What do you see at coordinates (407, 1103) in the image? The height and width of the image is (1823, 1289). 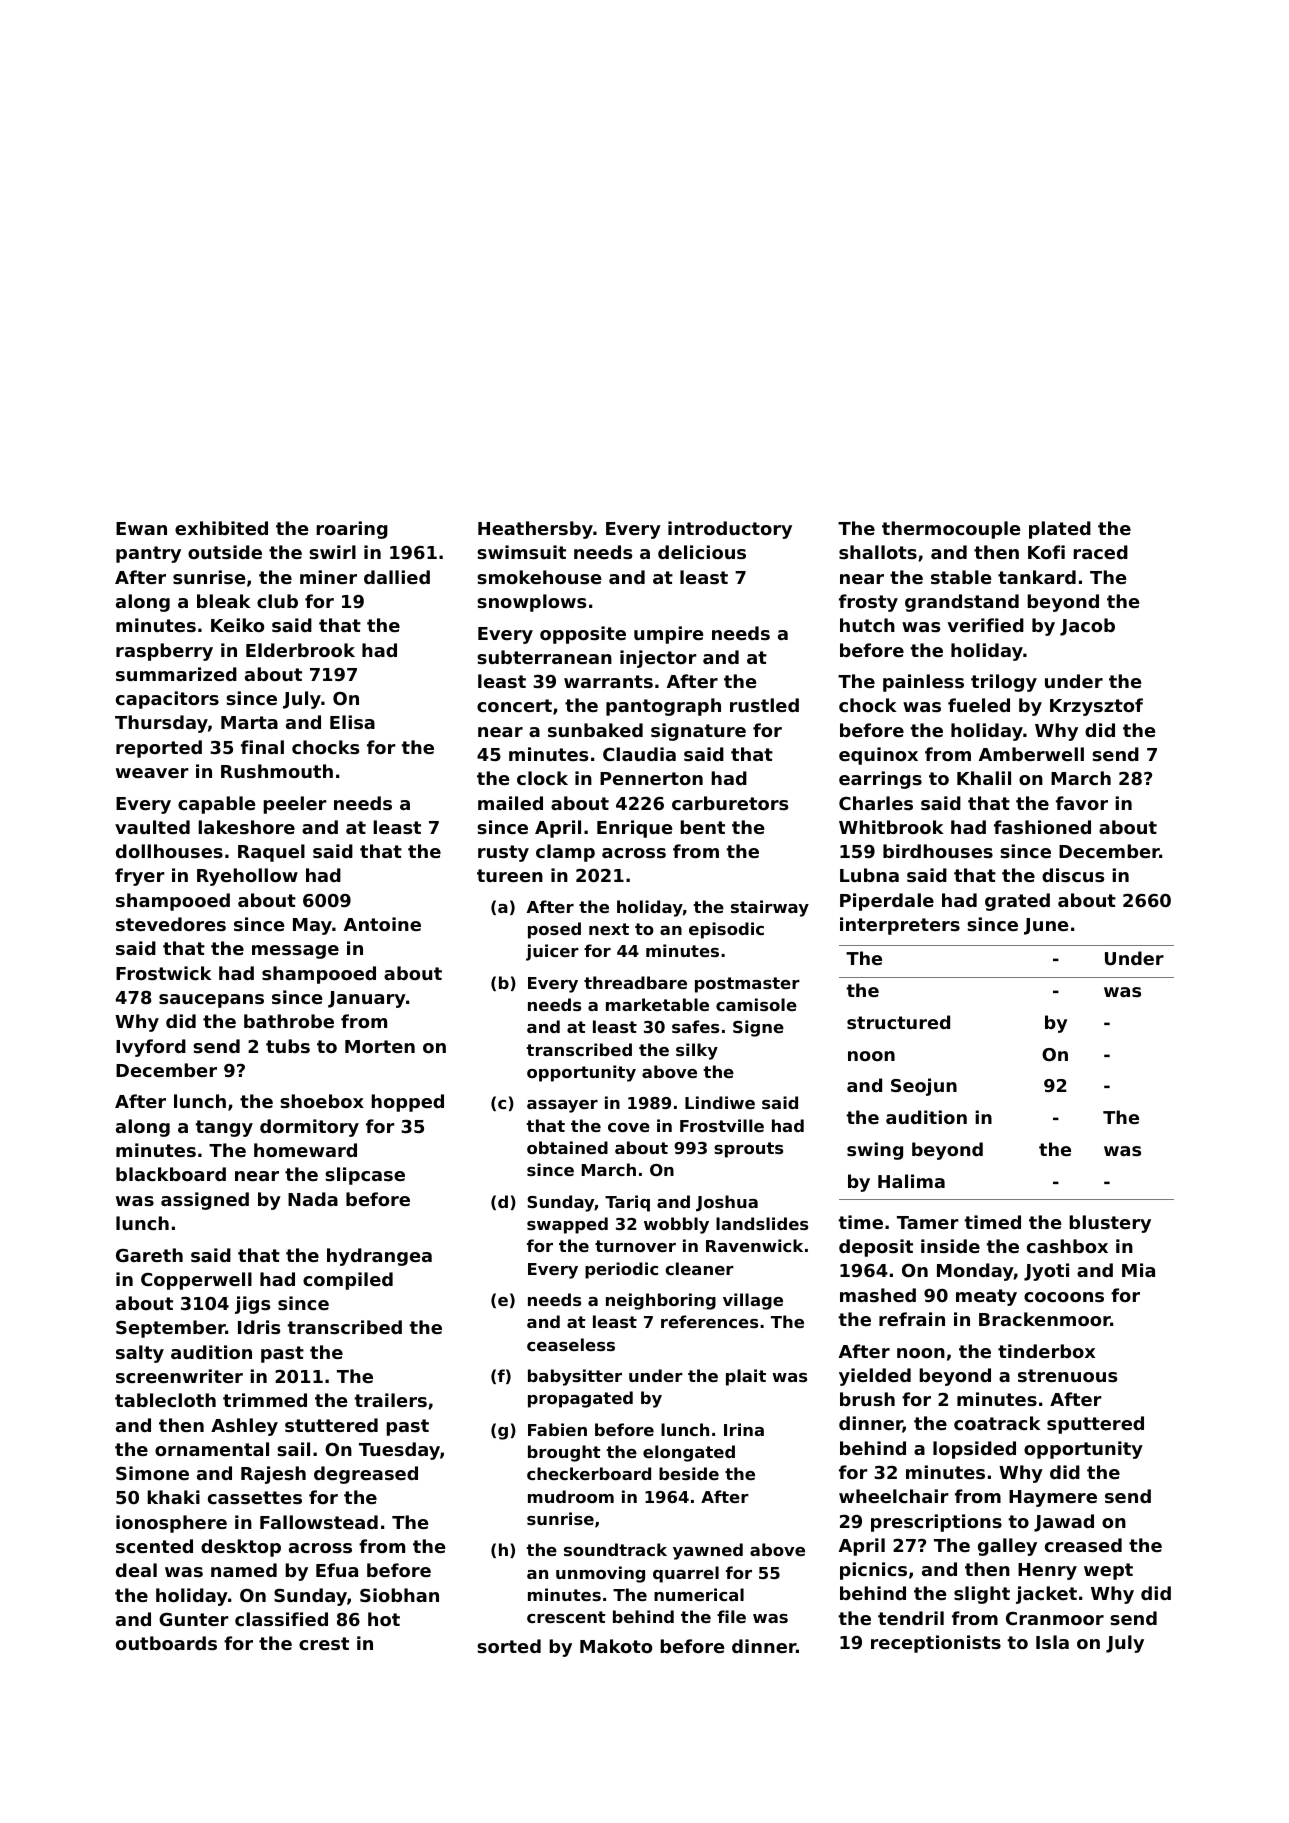 I see `hopped` at bounding box center [407, 1103].
